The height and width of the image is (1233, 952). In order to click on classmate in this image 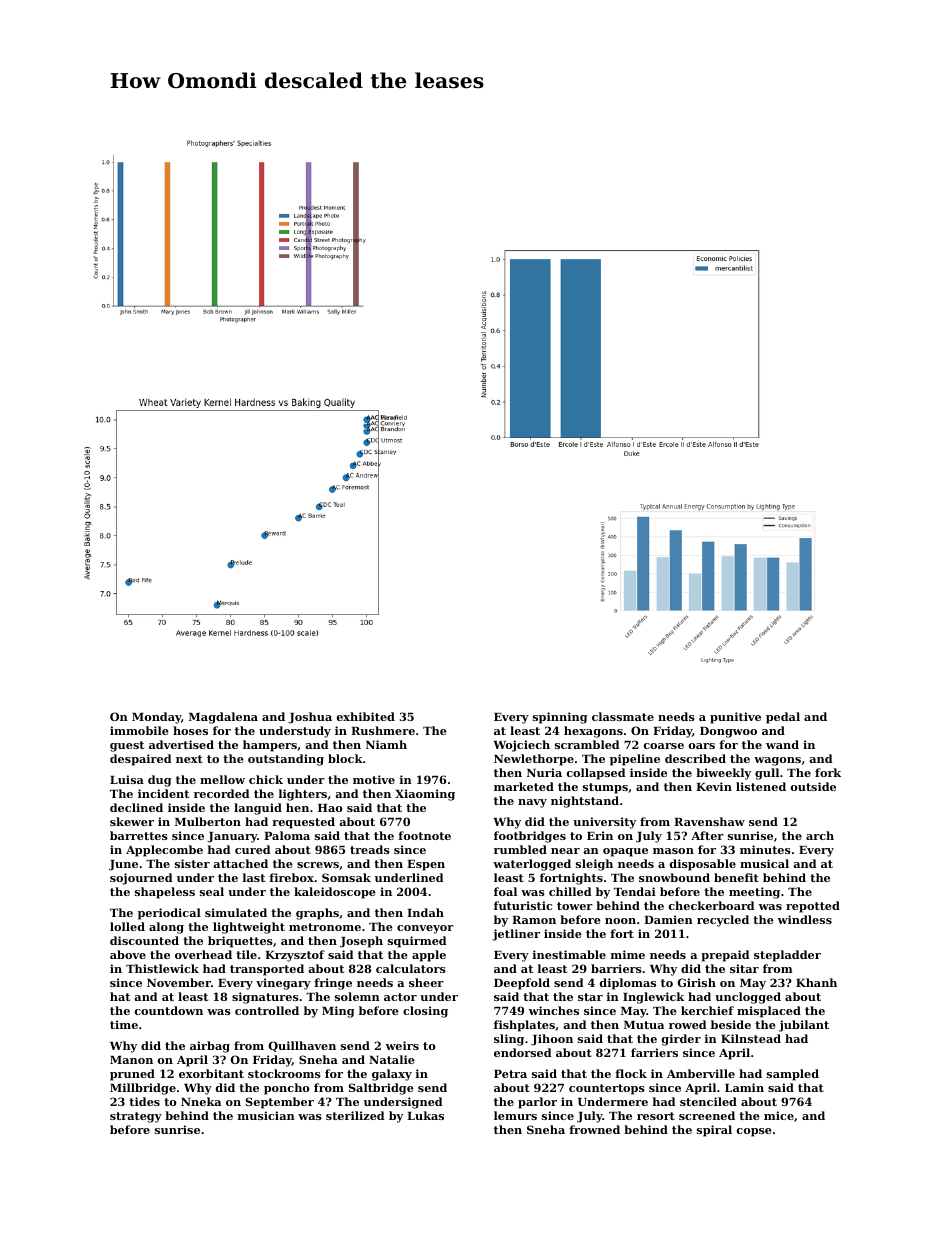, I will do `click(623, 716)`.
